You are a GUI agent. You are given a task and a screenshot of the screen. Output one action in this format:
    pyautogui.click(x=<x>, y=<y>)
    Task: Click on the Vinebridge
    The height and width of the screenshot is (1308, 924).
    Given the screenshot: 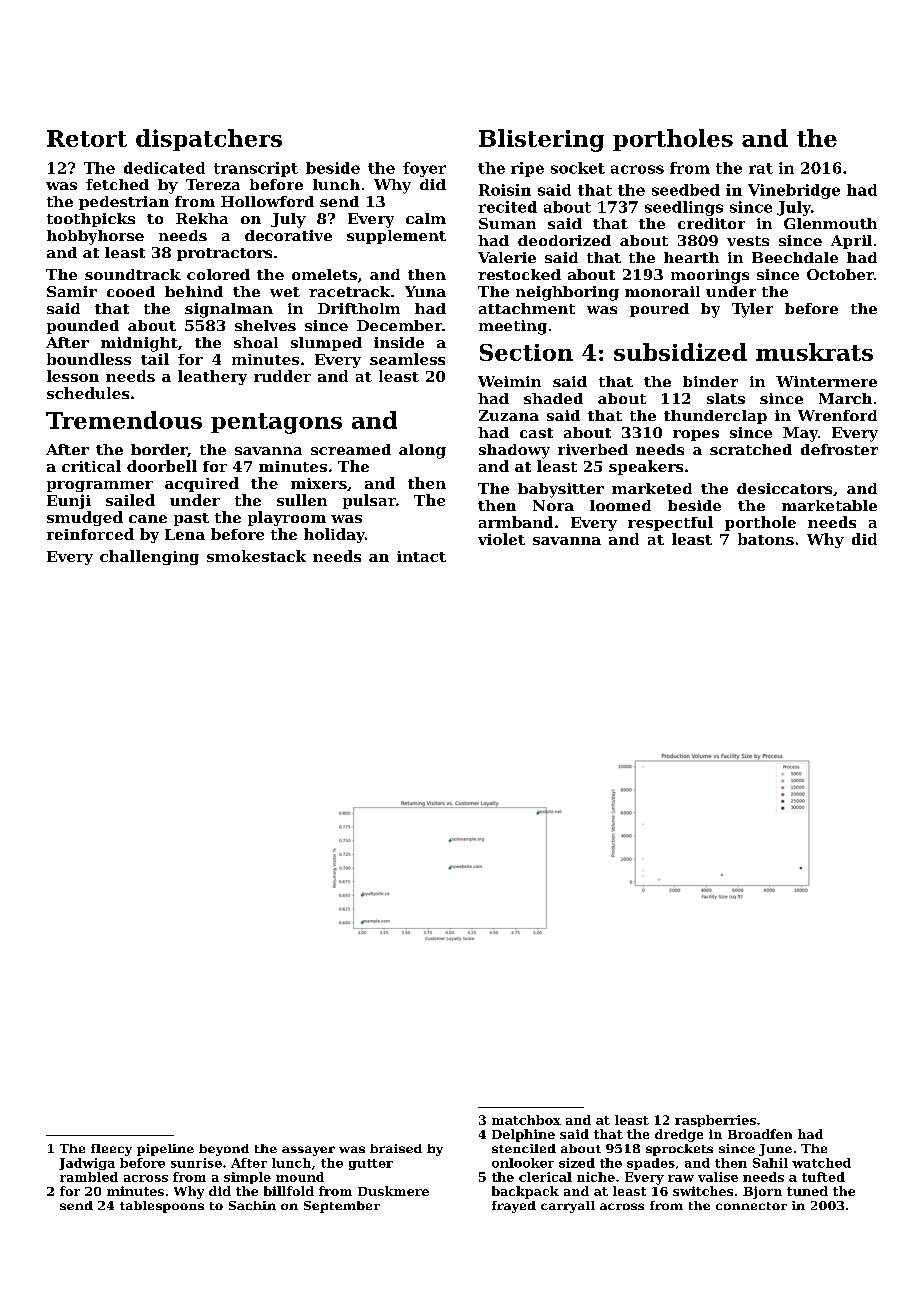 What is the action you would take?
    pyautogui.click(x=794, y=191)
